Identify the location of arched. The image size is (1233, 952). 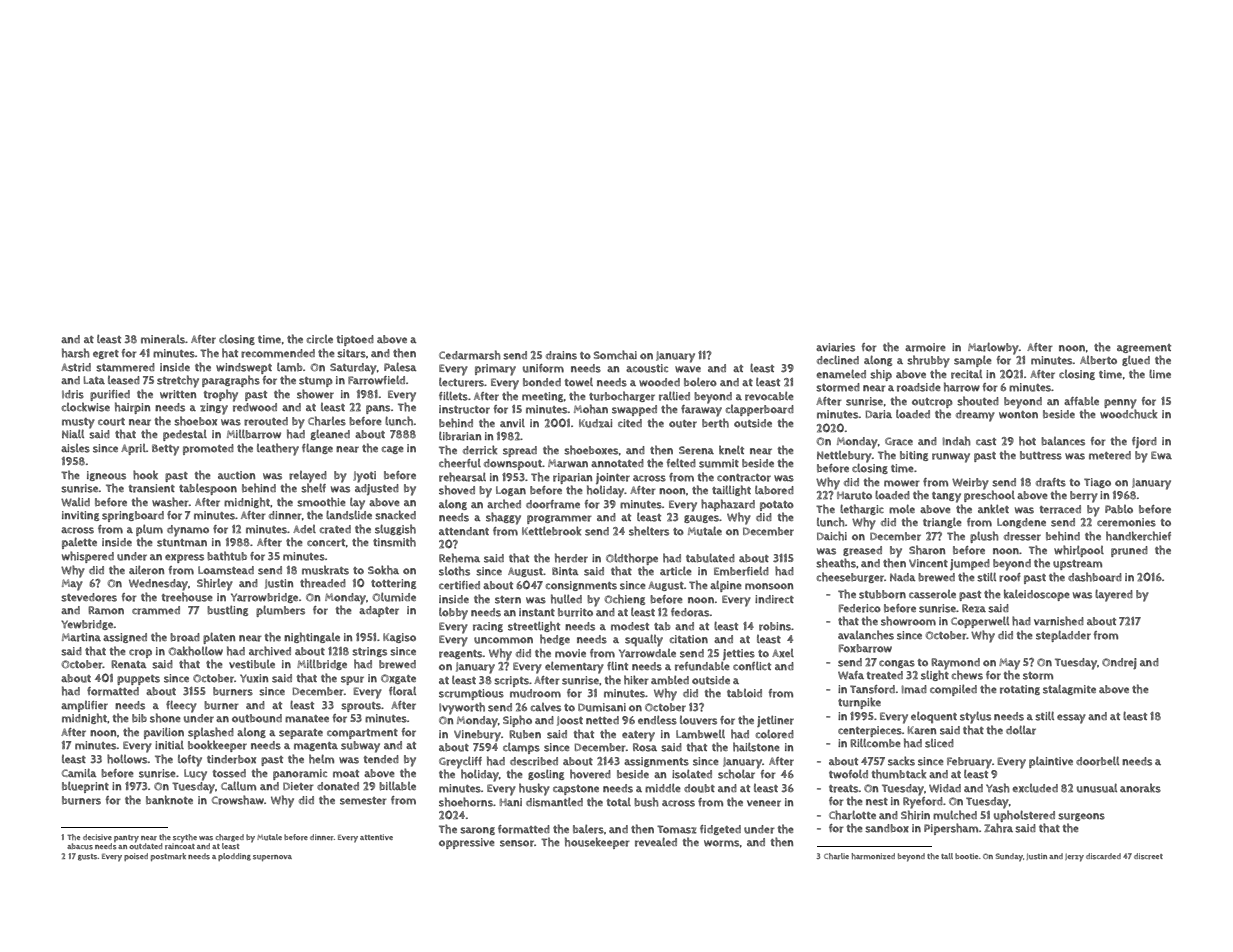
(504, 504).
